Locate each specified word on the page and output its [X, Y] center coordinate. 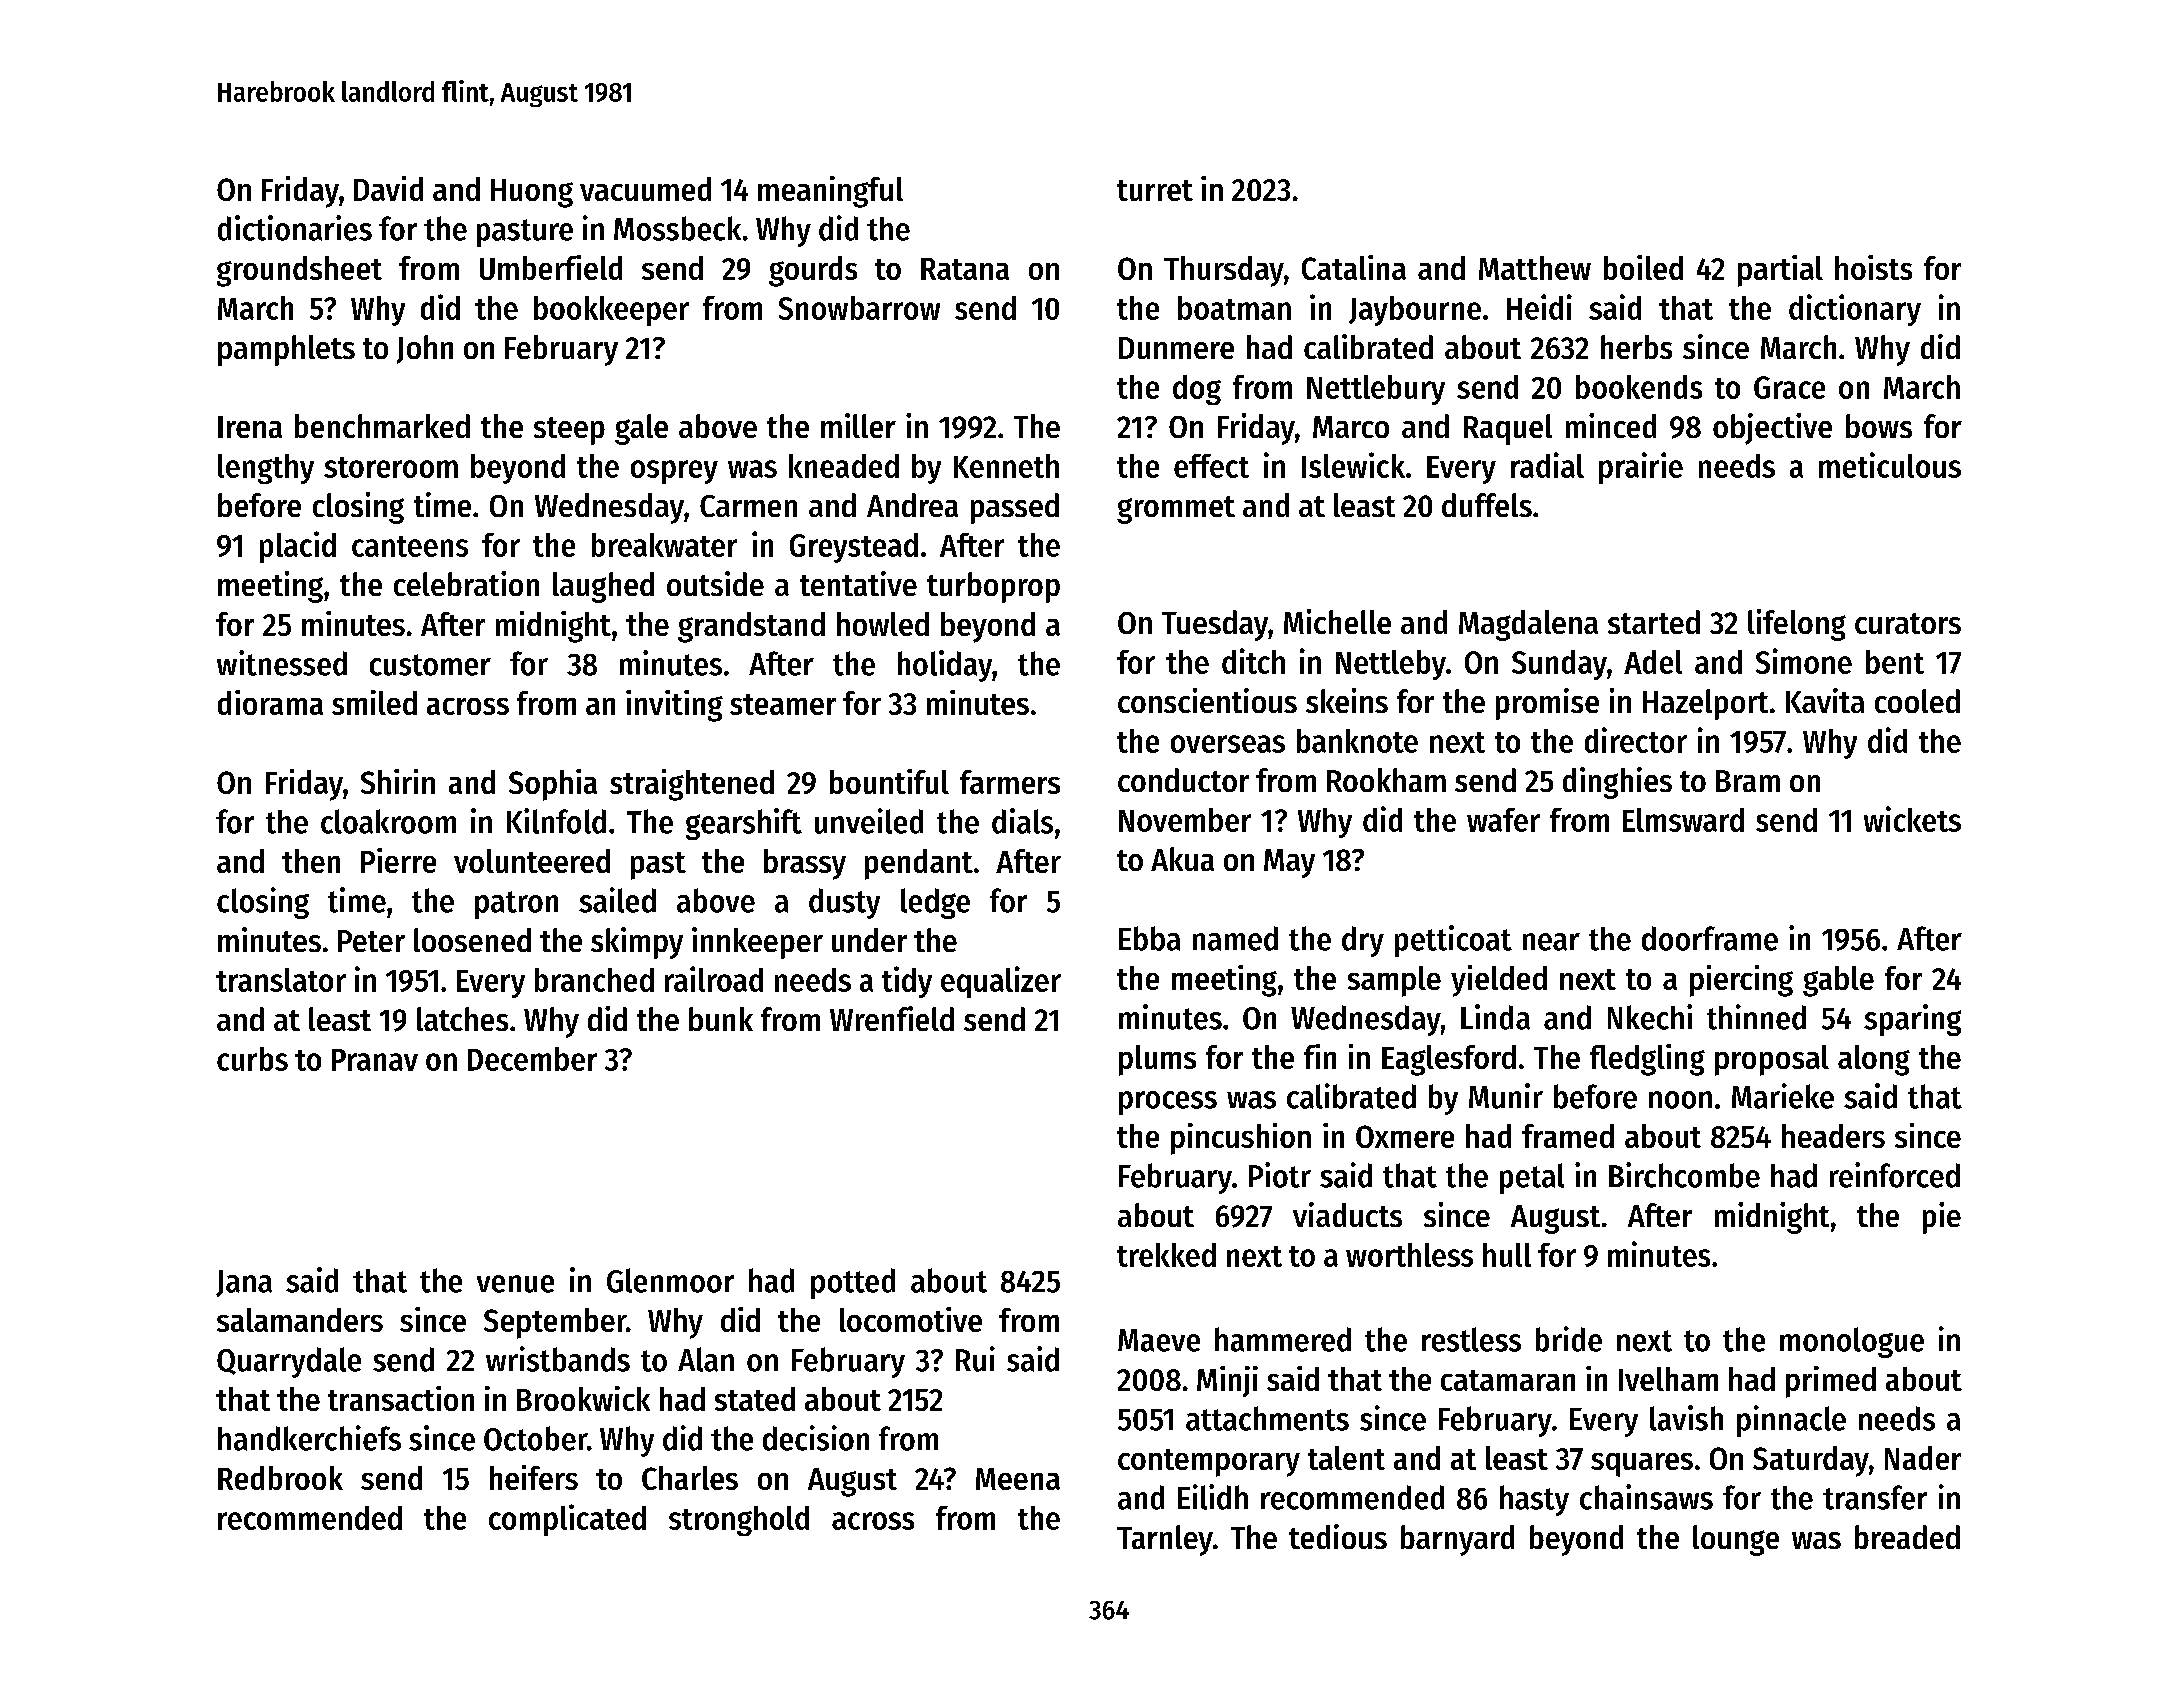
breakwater [664, 545]
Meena [1018, 1479]
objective [1772, 429]
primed [1831, 1382]
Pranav [375, 1060]
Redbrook [280, 1478]
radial [1547, 465]
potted [853, 1283]
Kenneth [1006, 466]
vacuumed [645, 189]
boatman [1234, 308]
